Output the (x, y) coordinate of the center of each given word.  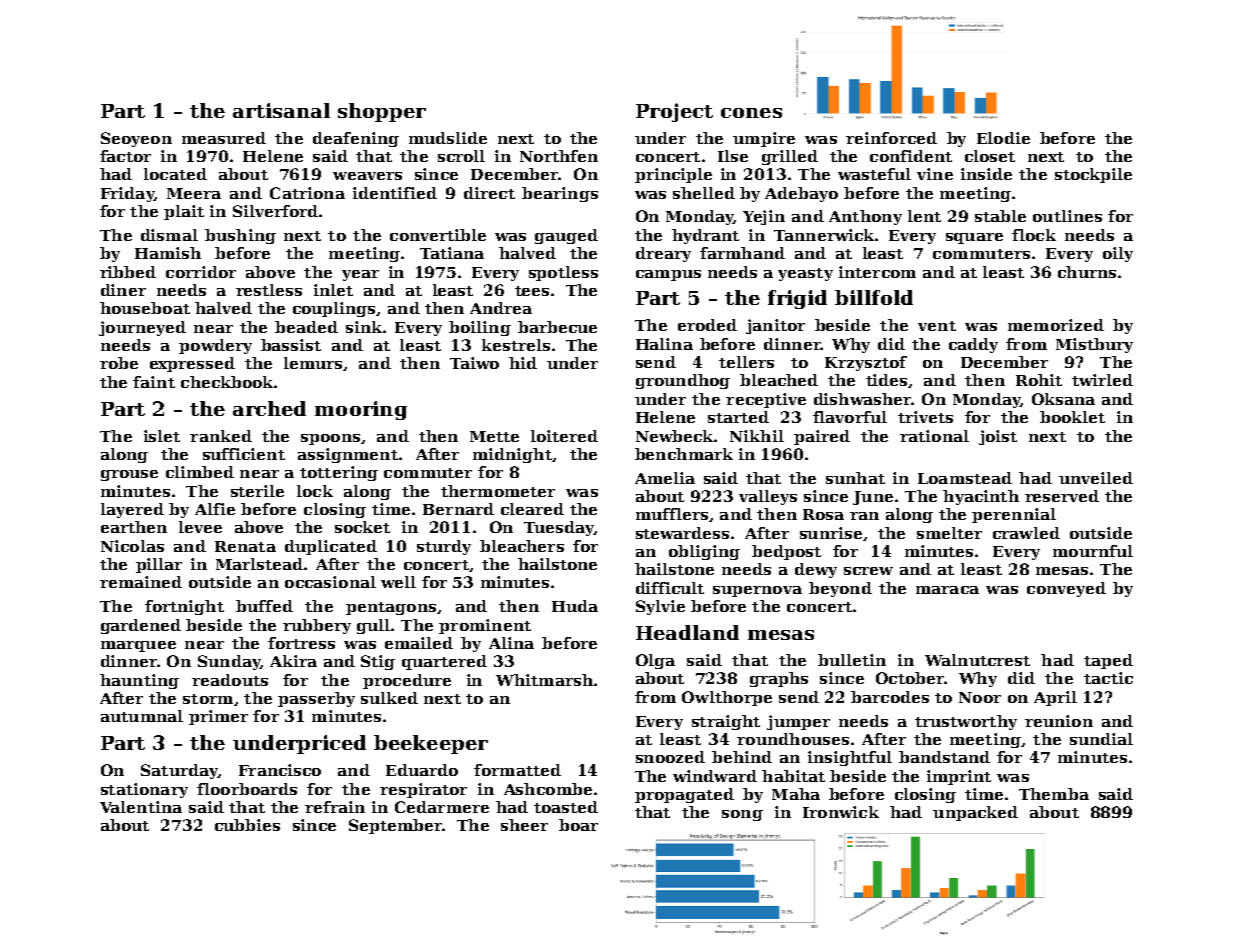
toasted (566, 807)
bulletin (852, 660)
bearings (560, 194)
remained (141, 582)
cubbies (247, 825)
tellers (746, 362)
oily (1118, 254)
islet (162, 436)
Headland (687, 632)
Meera (194, 193)
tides (886, 380)
